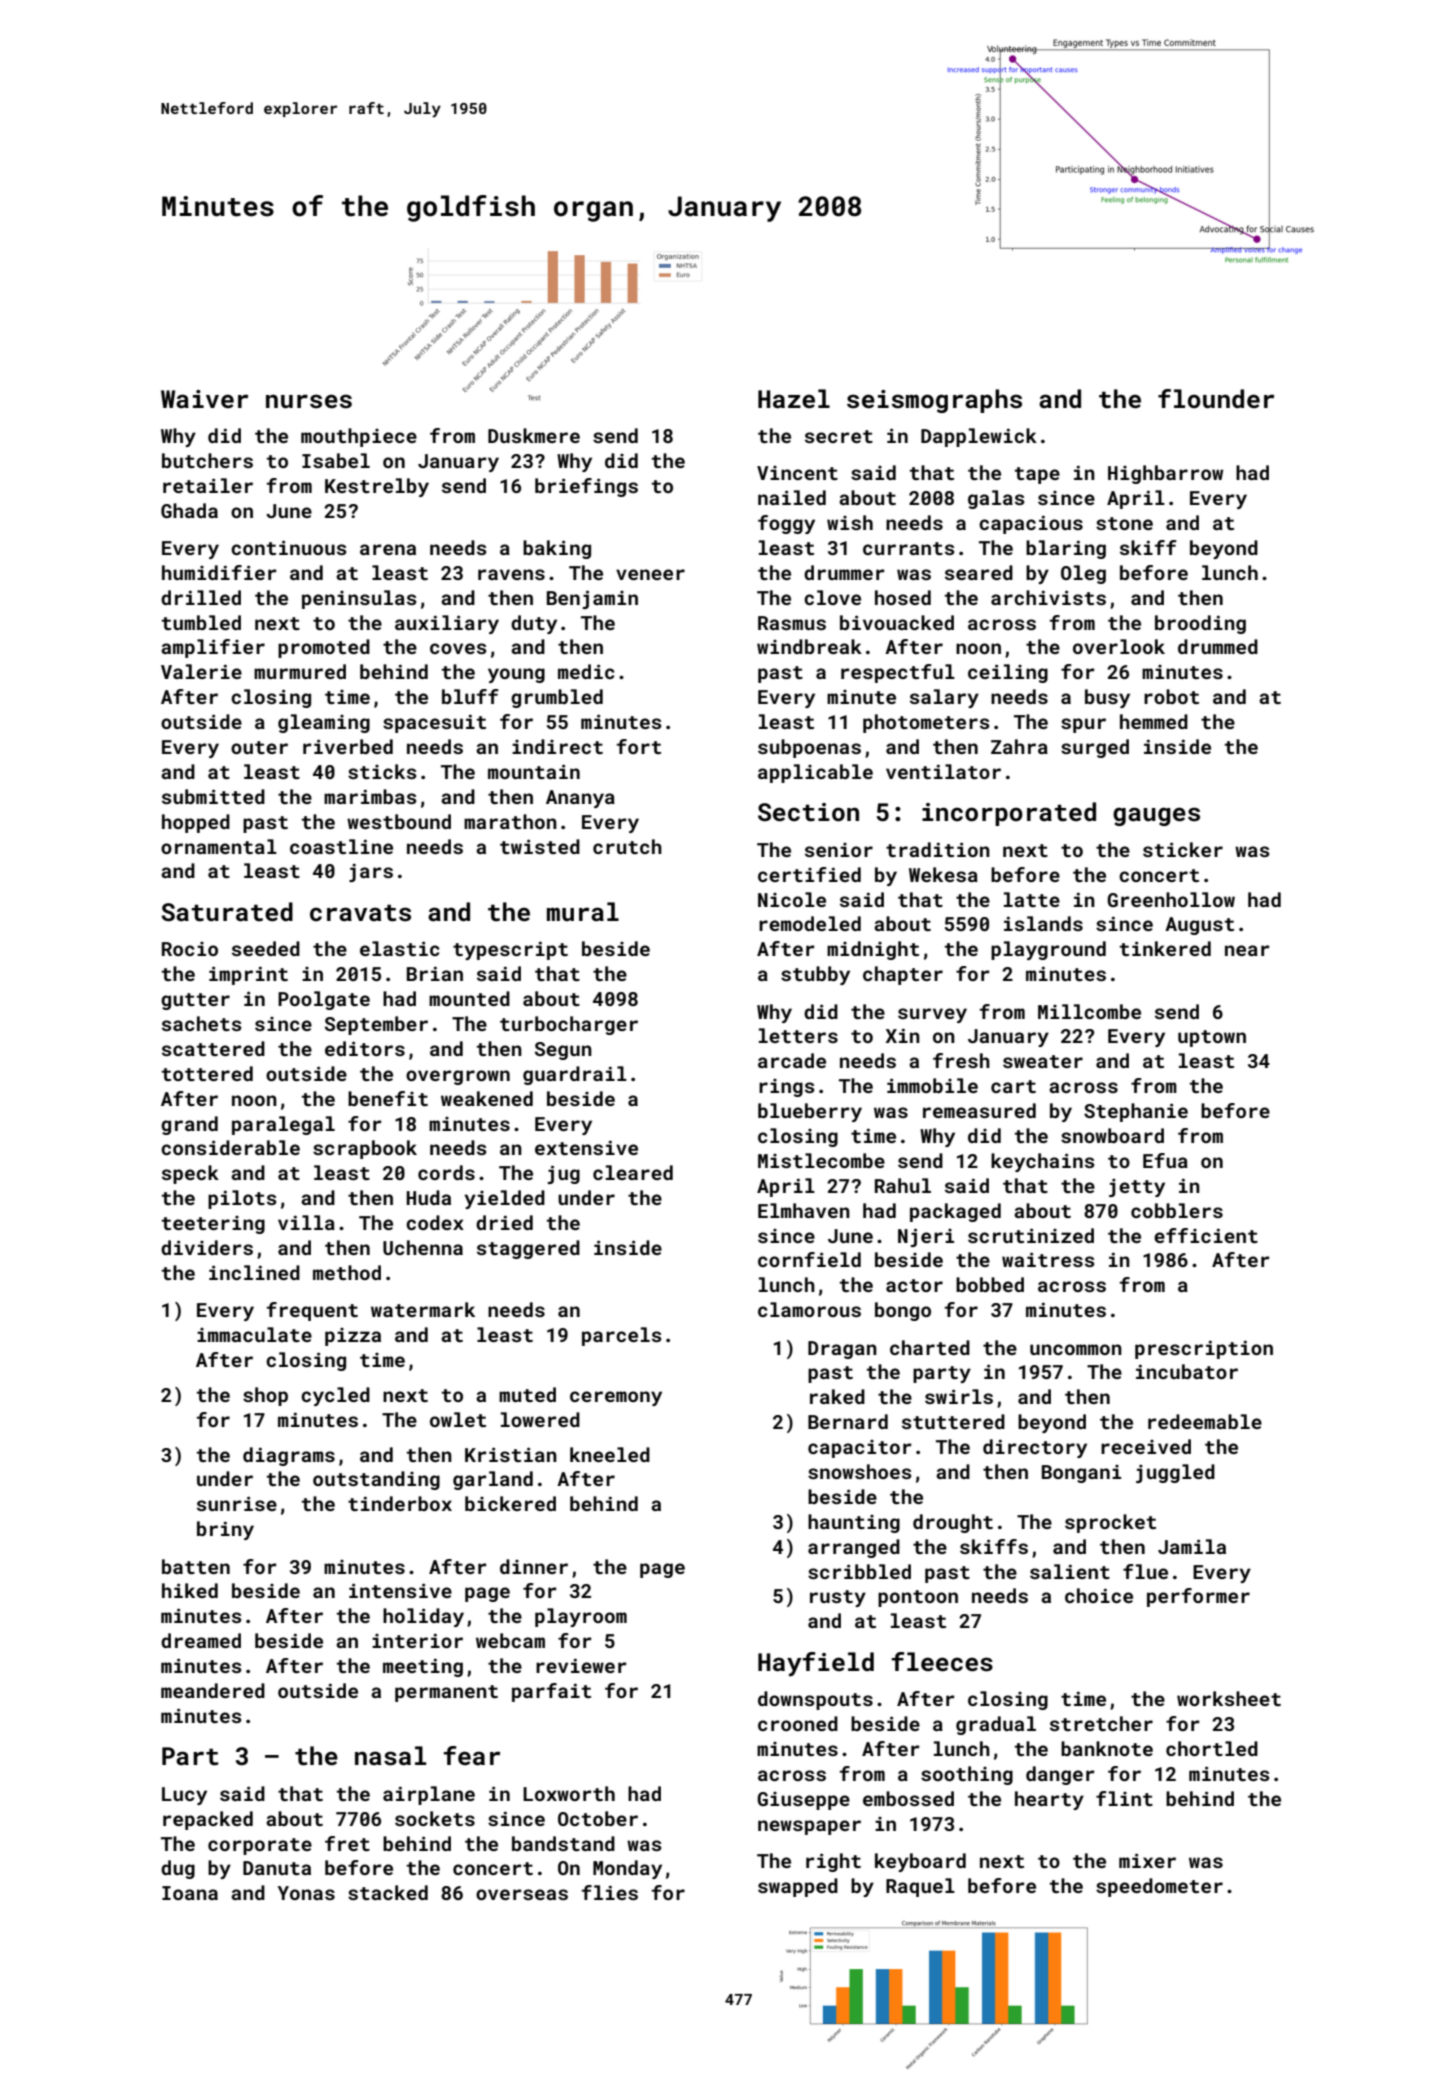 Image resolution: width=1450 pixels, height=2100 pixels. What do you see at coordinates (1043, 1061) in the document?
I see `sweater` at bounding box center [1043, 1061].
